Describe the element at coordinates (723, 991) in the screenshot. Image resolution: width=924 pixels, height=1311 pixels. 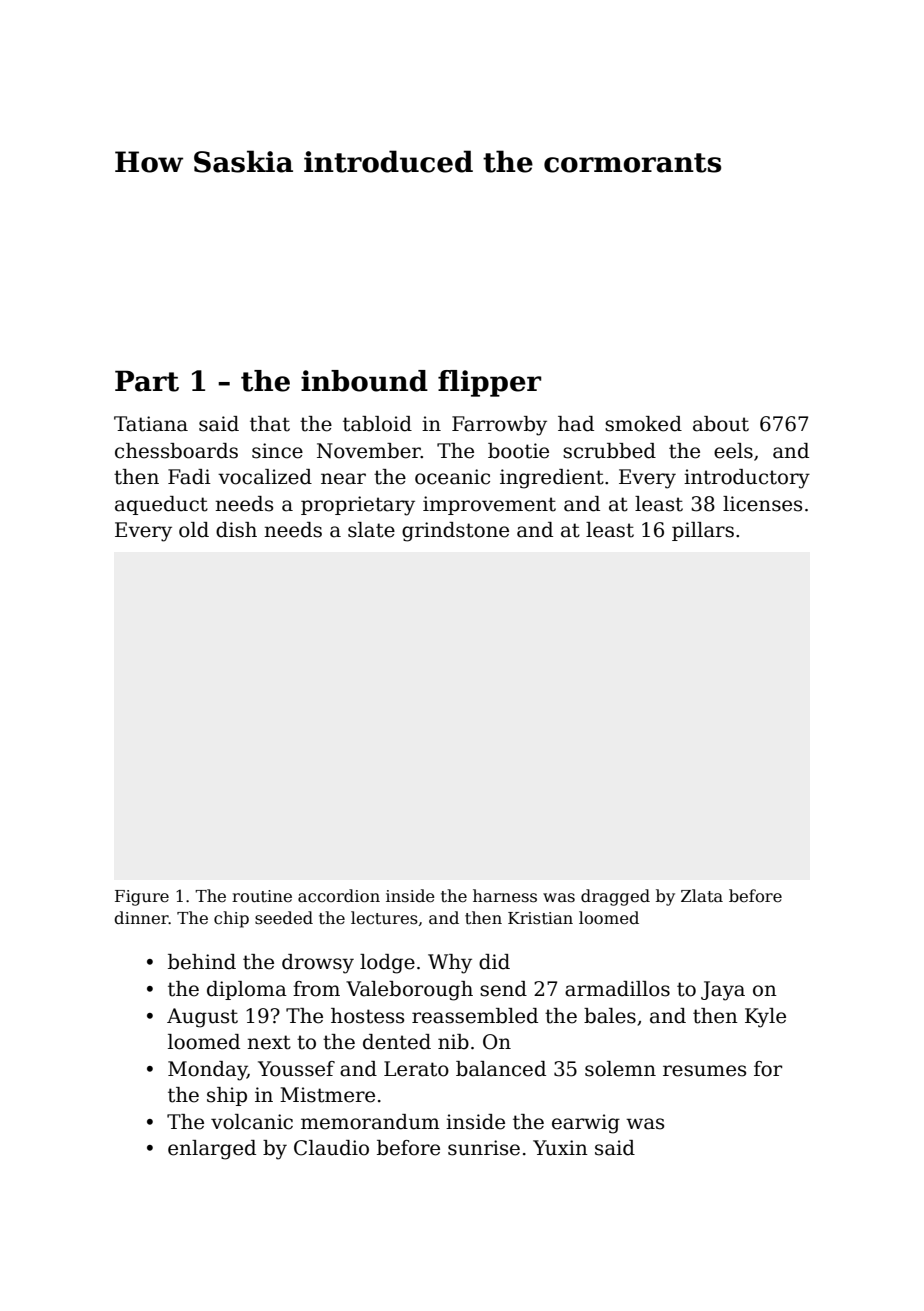
I see `Jaya` at that location.
